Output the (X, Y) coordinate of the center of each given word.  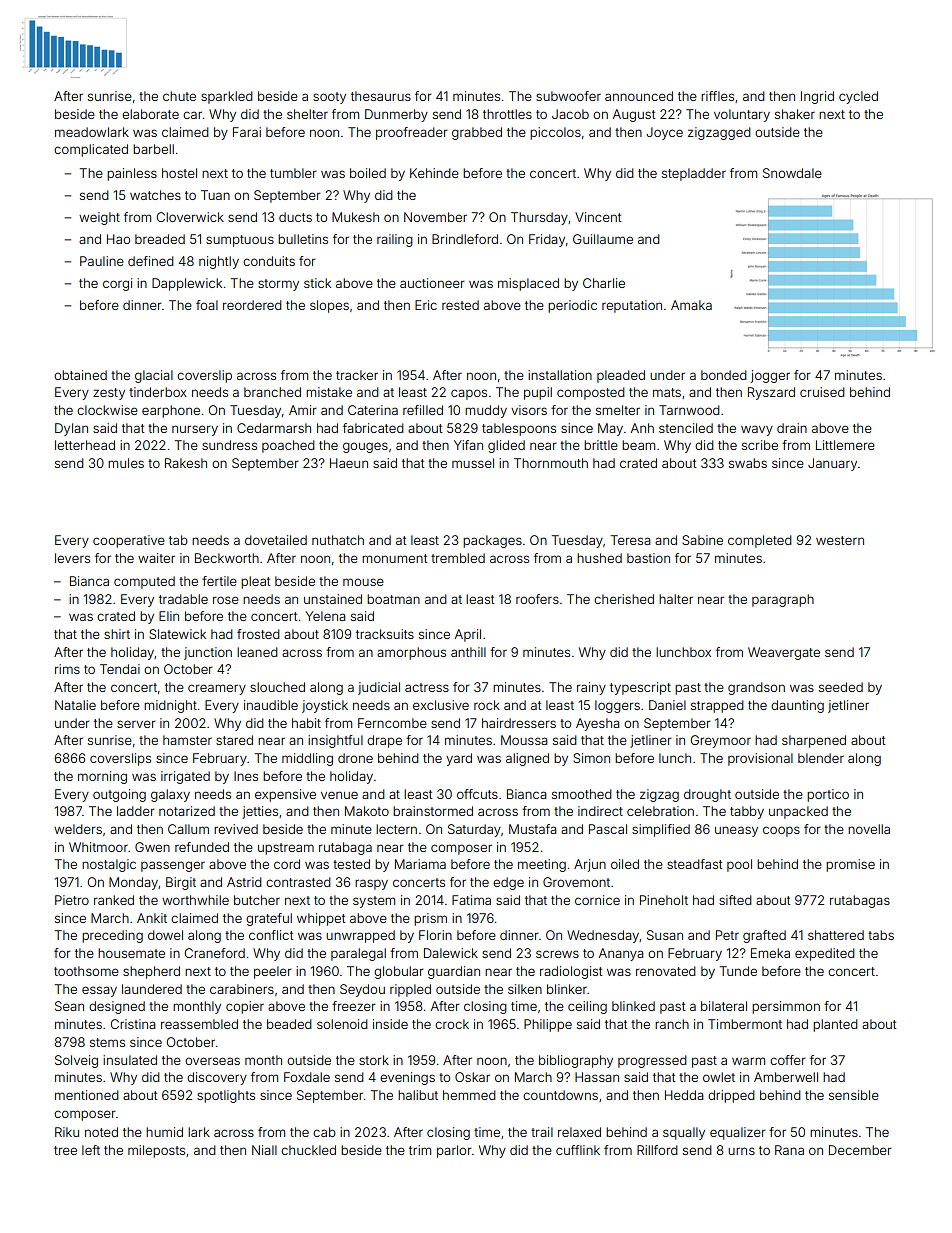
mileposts (156, 1151)
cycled (858, 97)
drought (707, 795)
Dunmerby (396, 115)
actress (427, 687)
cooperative (129, 541)
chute (179, 96)
